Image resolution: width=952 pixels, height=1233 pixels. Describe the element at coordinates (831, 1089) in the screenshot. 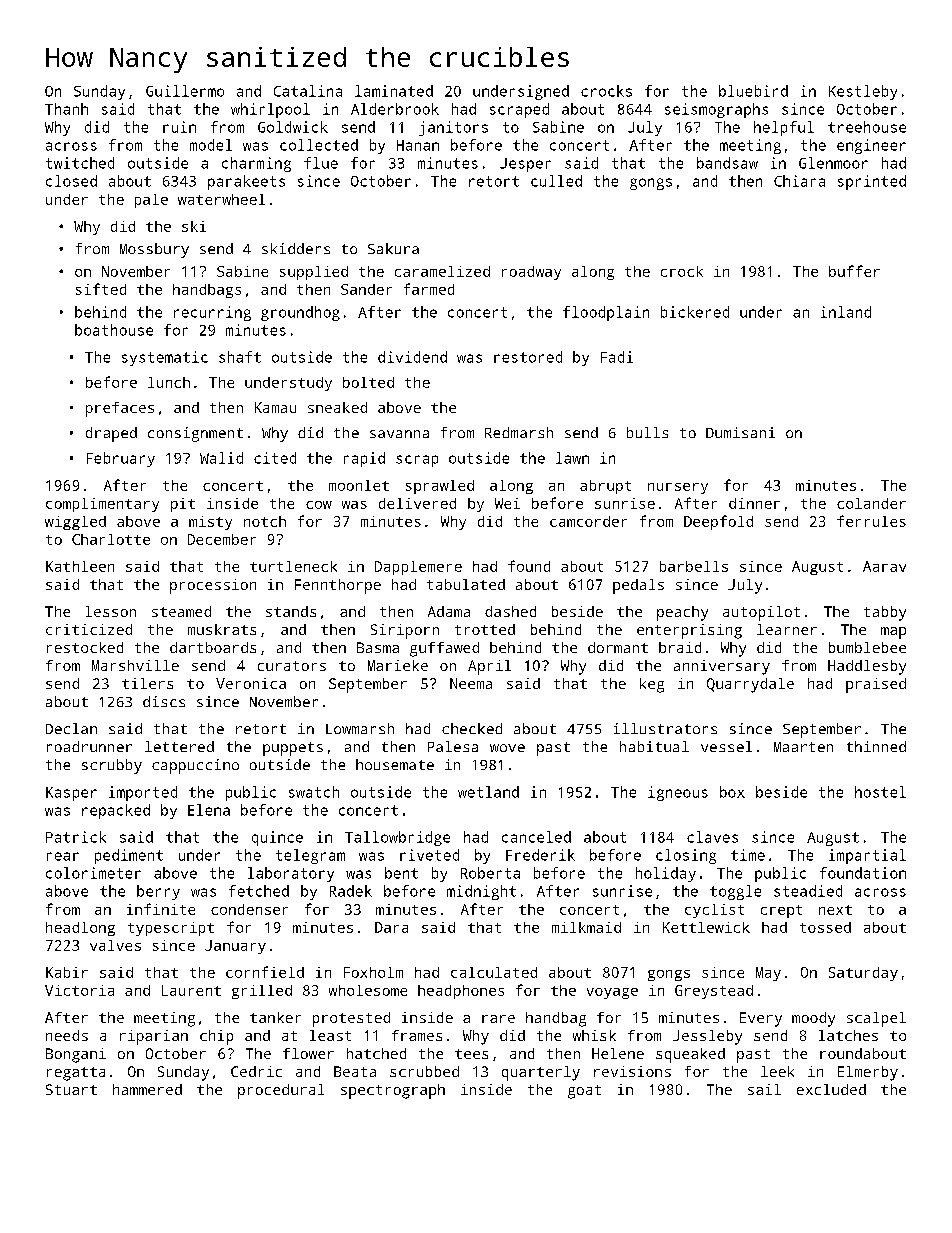

I see `excluded` at that location.
